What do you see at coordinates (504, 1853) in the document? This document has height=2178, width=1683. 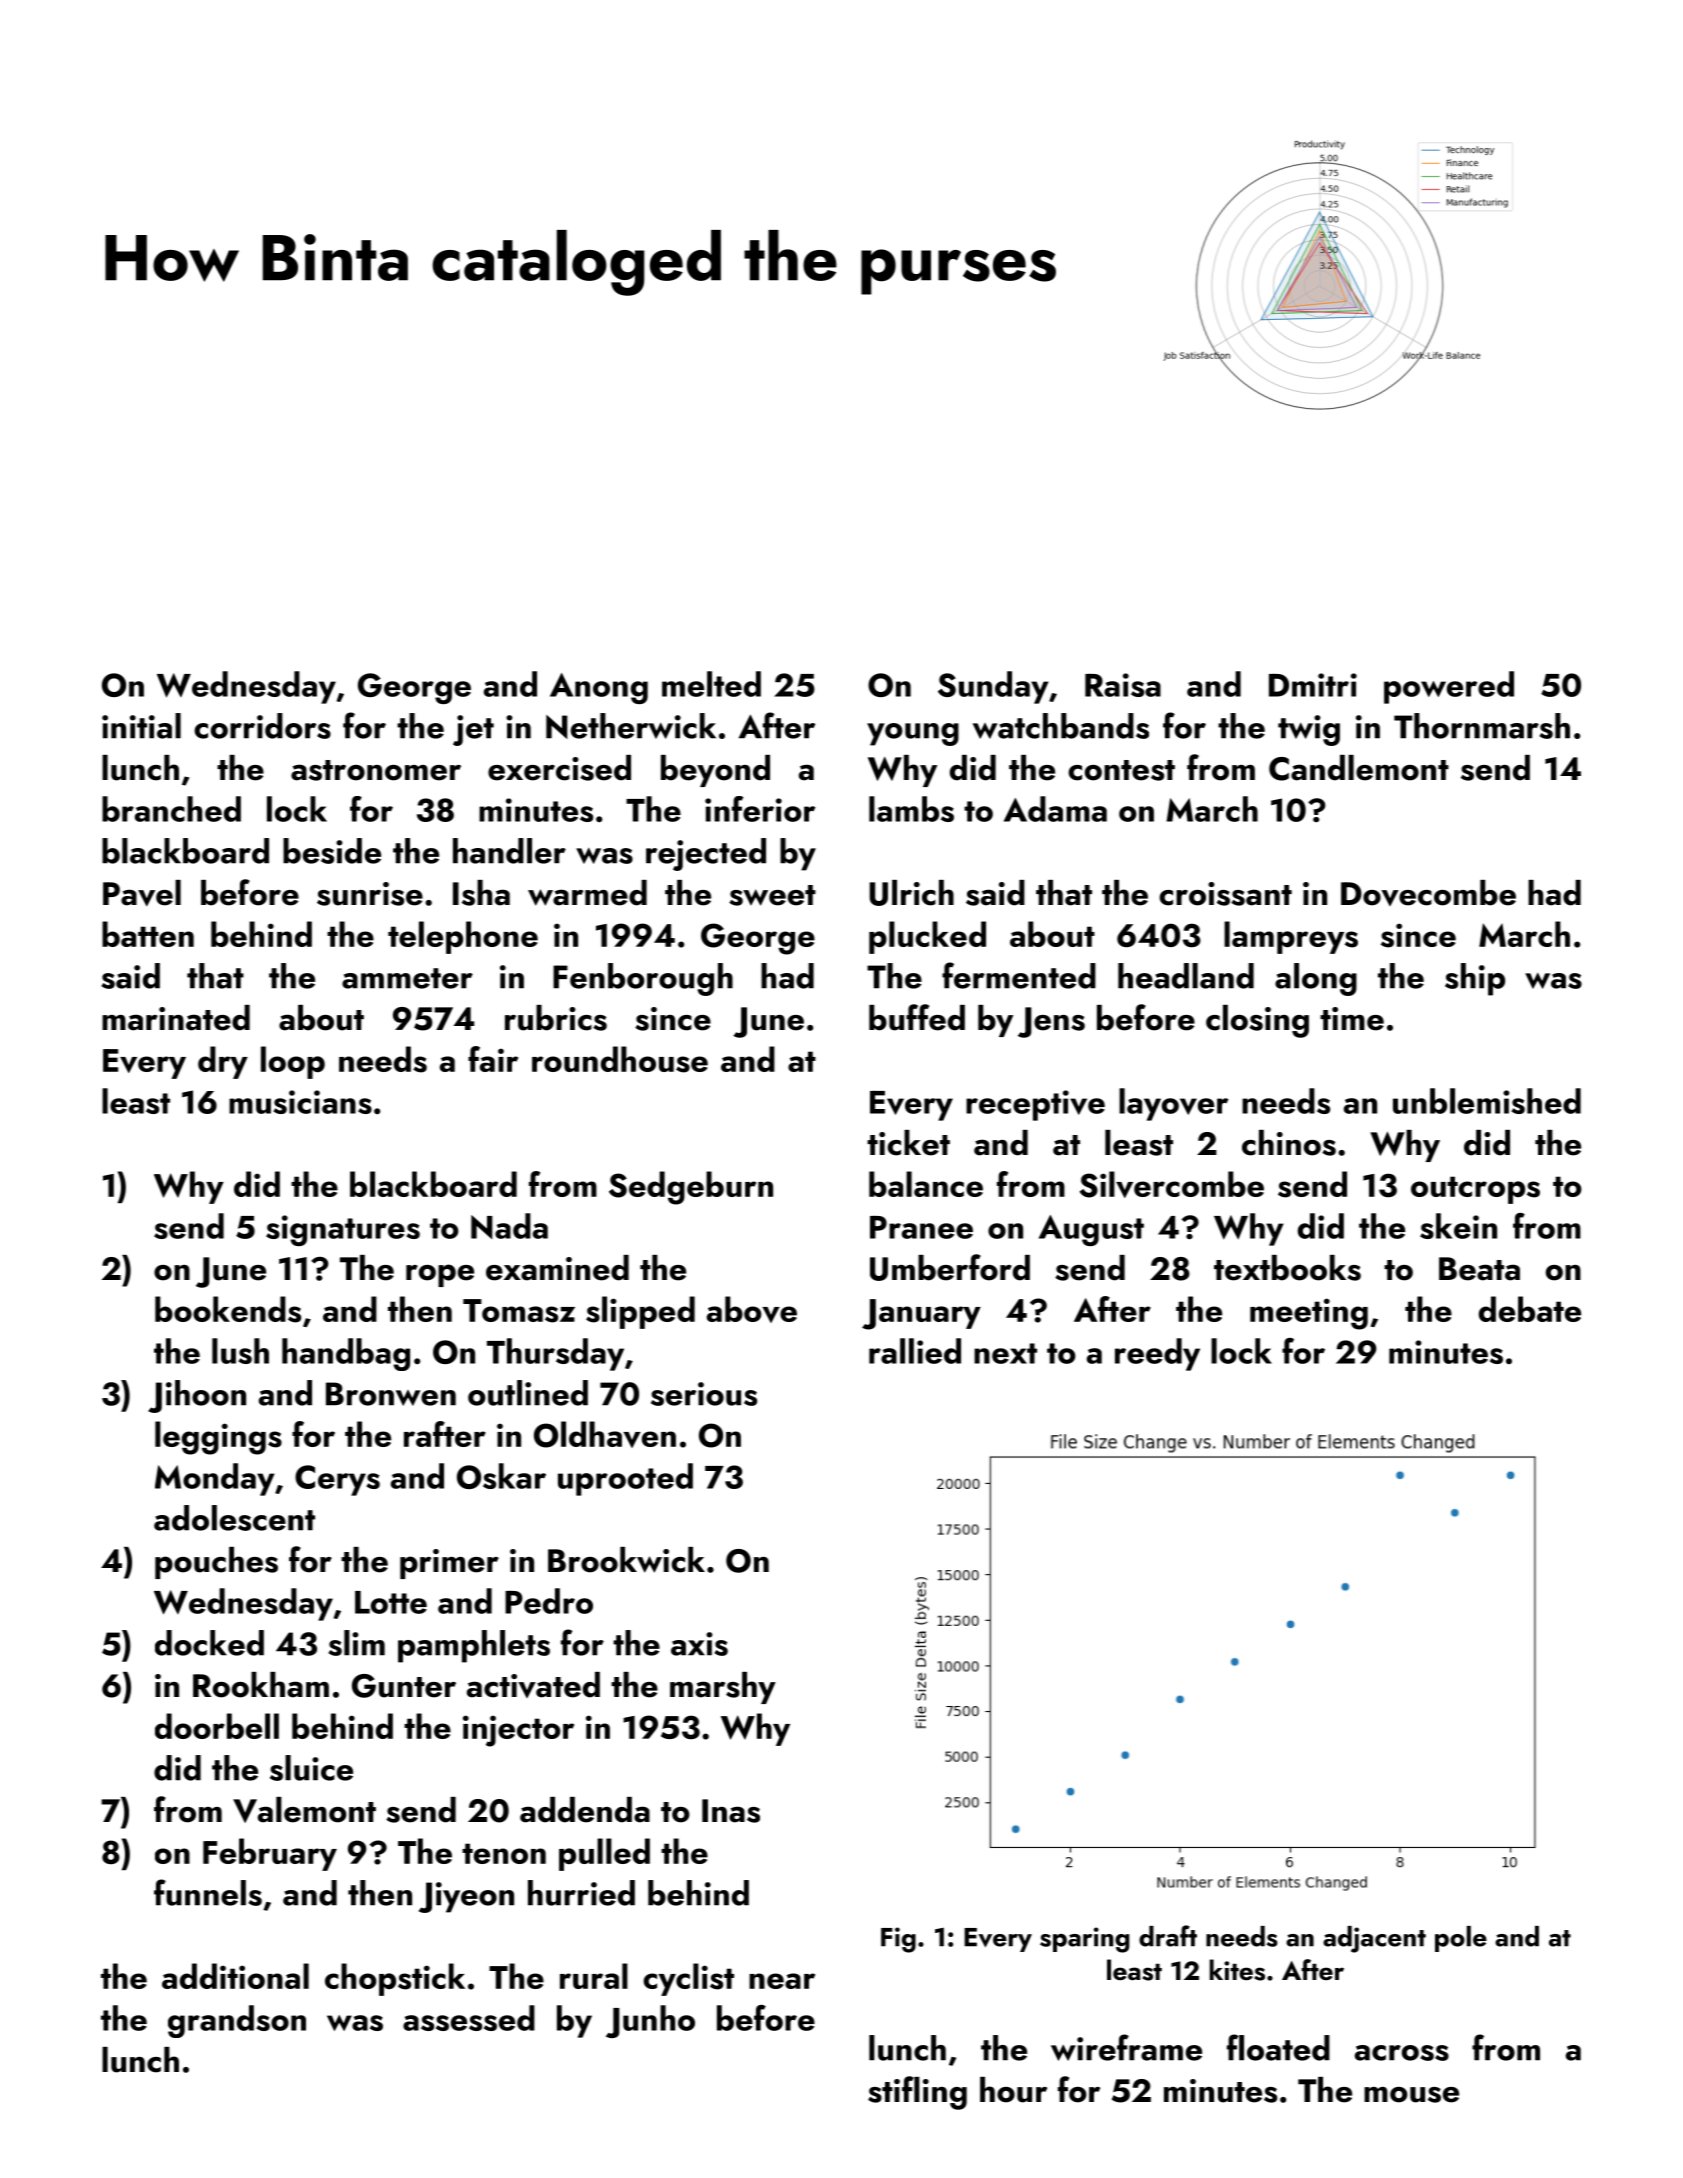 I see `tenon` at bounding box center [504, 1853].
